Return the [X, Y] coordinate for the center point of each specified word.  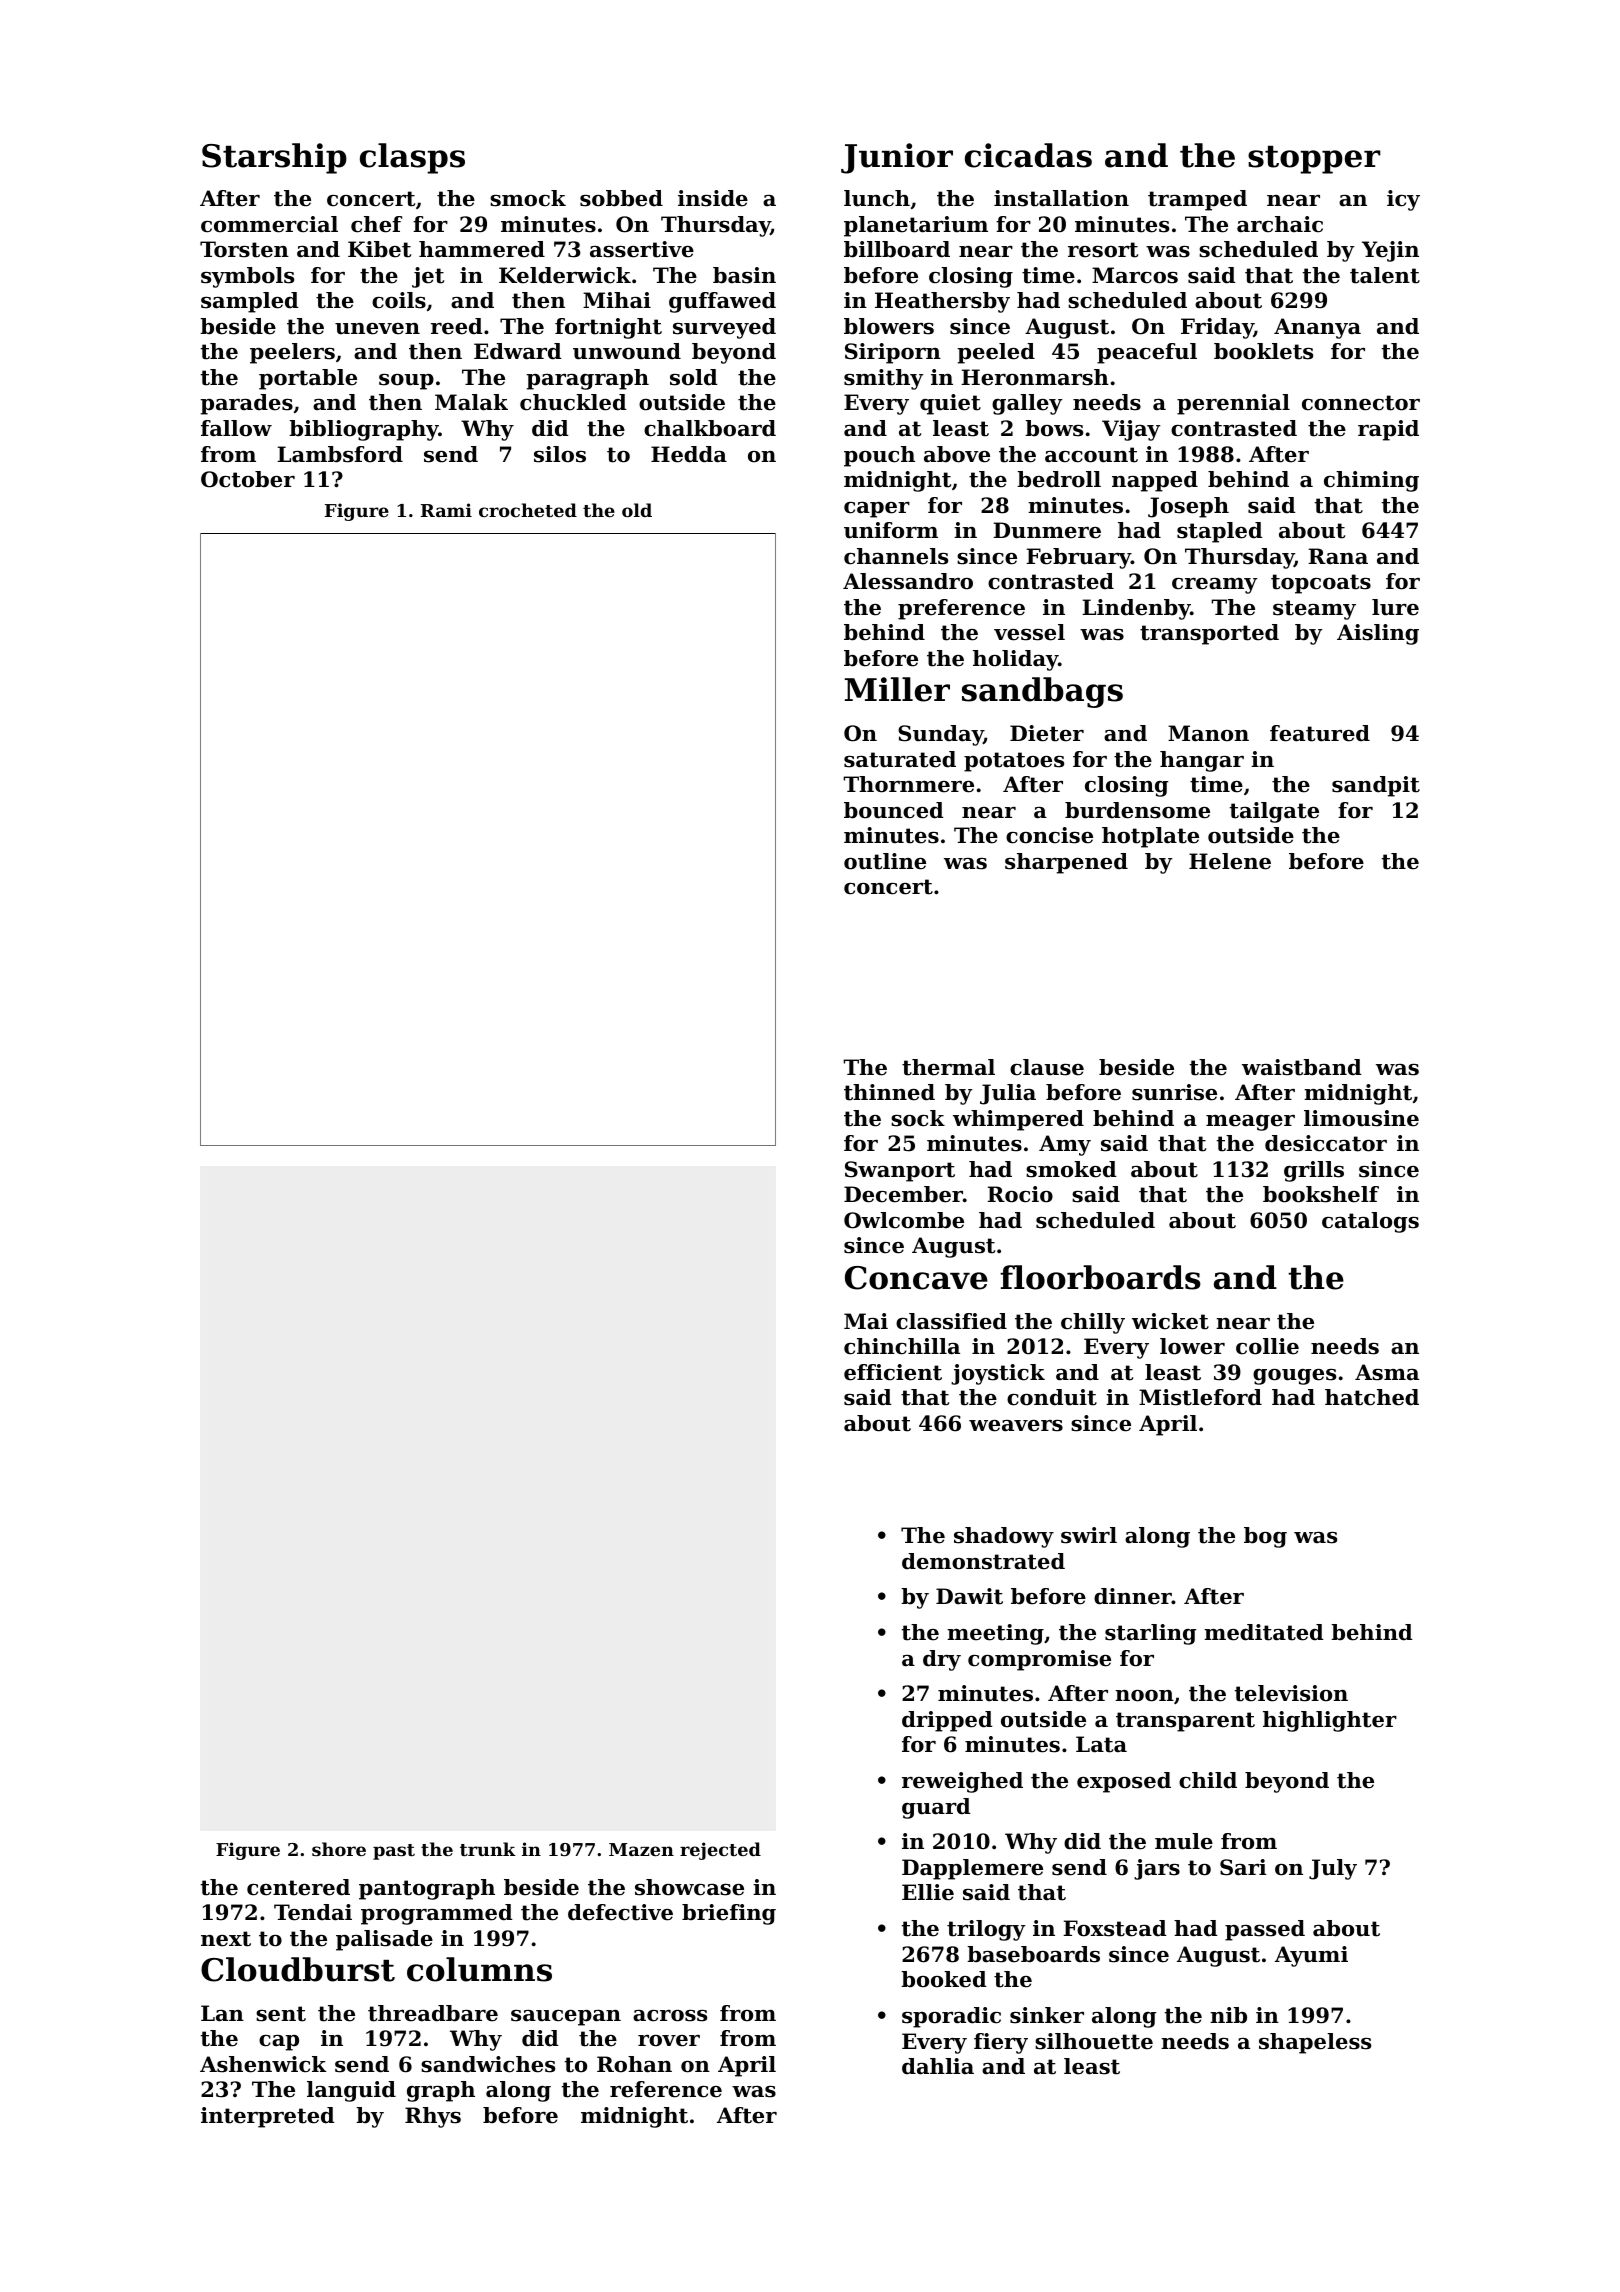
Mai [866, 1321]
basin [744, 275]
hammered [482, 249]
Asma [1387, 1372]
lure [1395, 607]
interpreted [268, 2117]
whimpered [1018, 1120]
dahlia [938, 2066]
